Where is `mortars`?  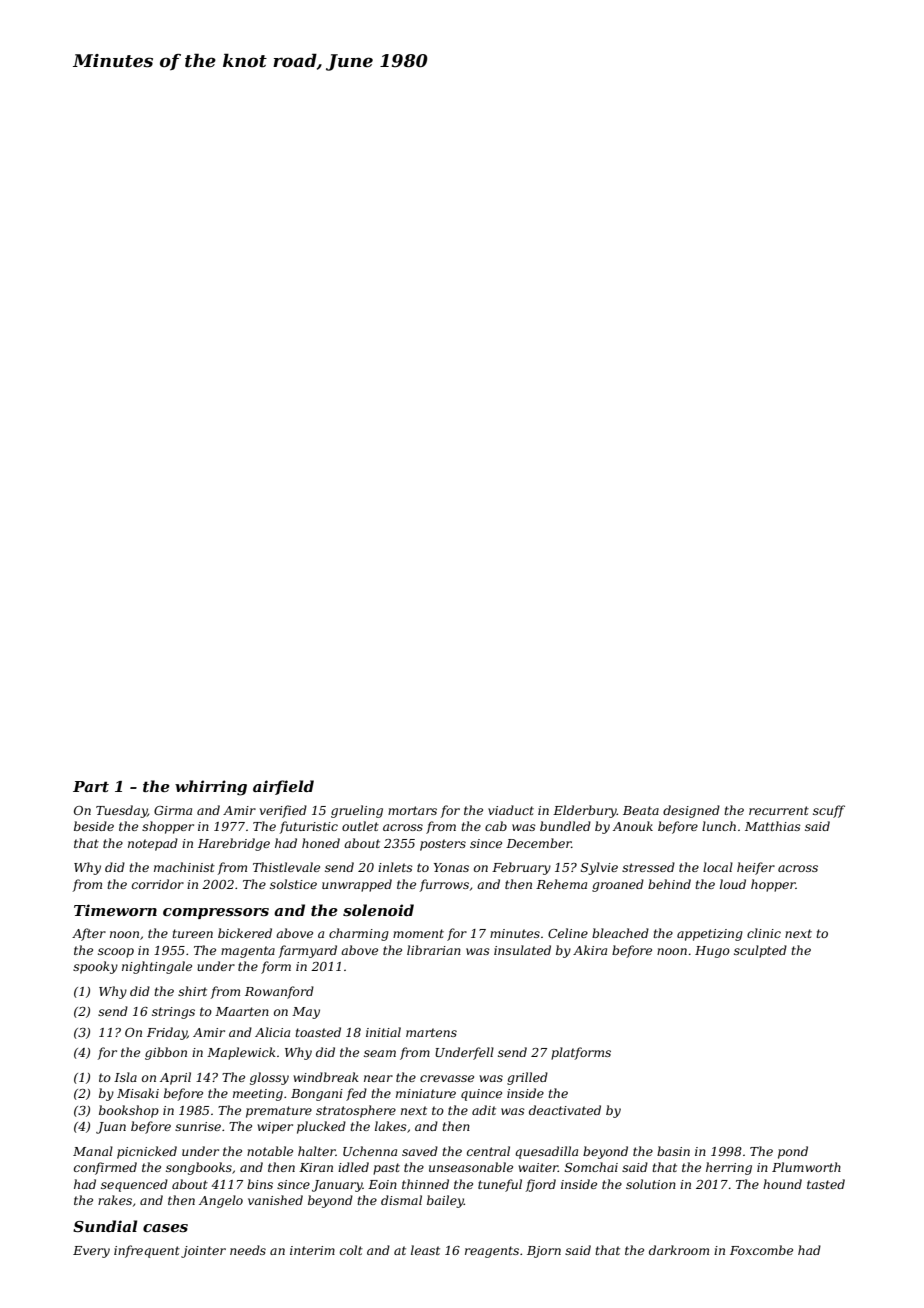
mortars is located at coordinates (412, 810).
